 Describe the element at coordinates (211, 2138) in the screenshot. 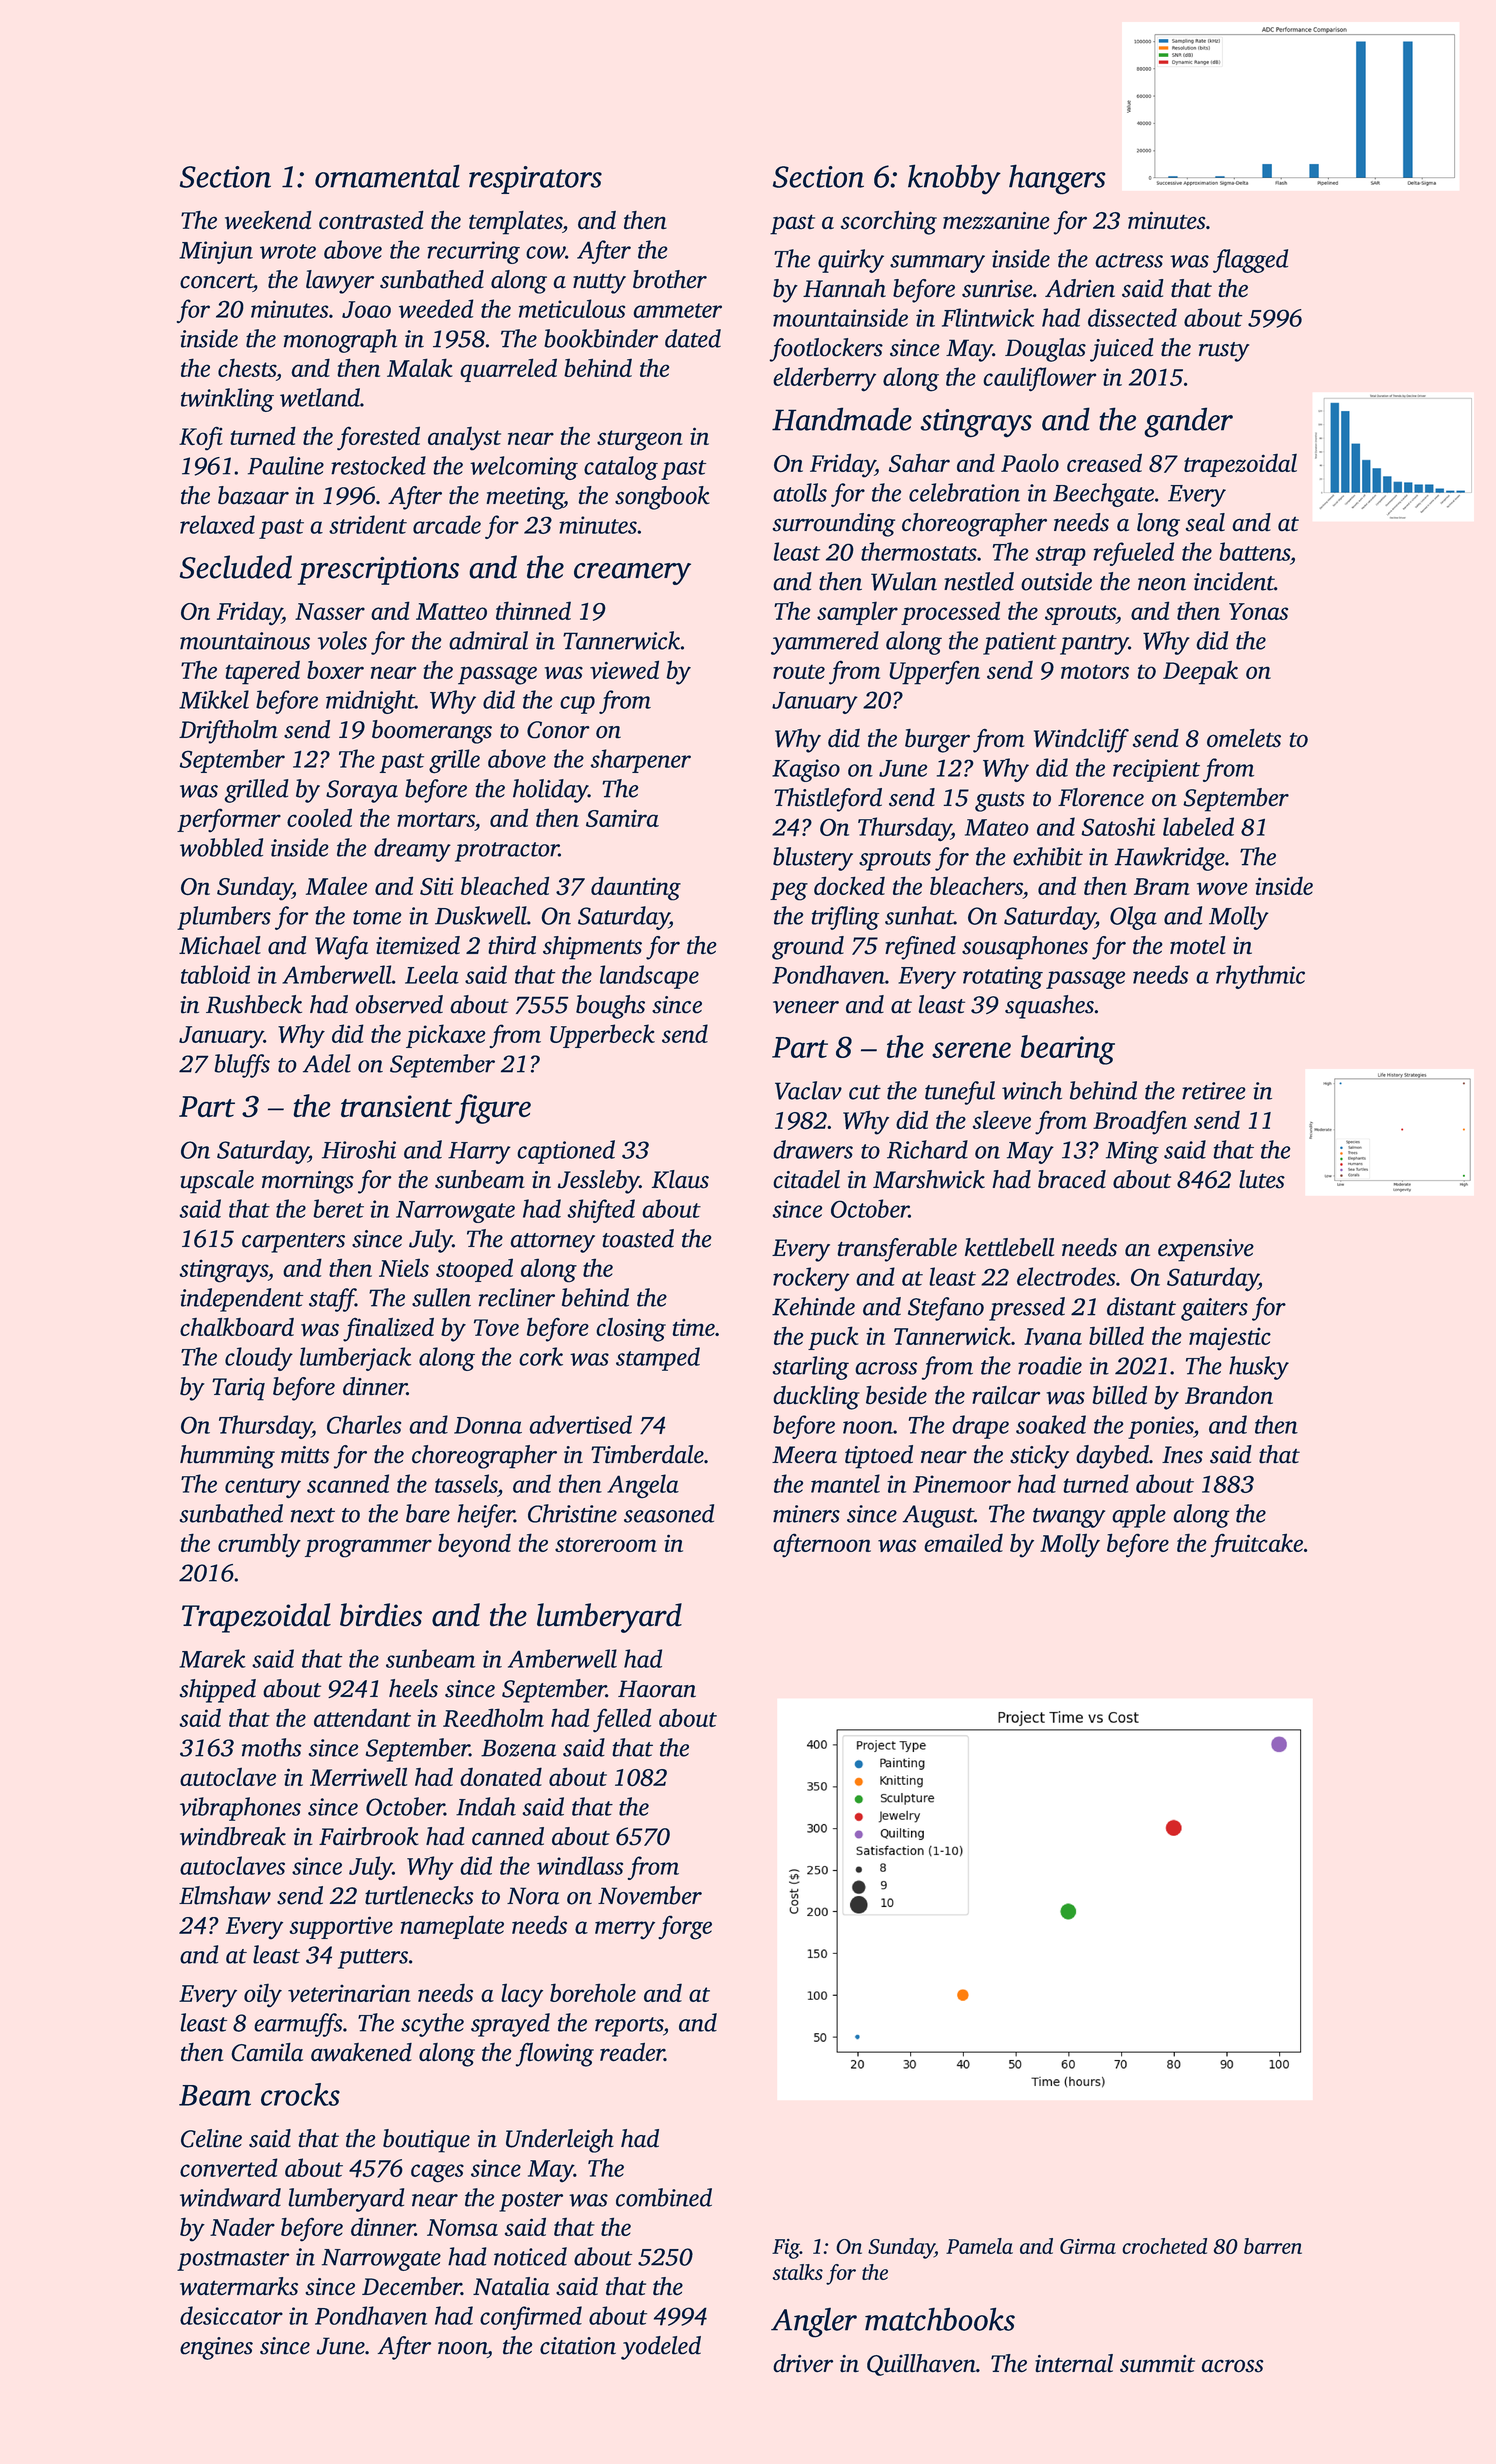

I see `Celine` at that location.
